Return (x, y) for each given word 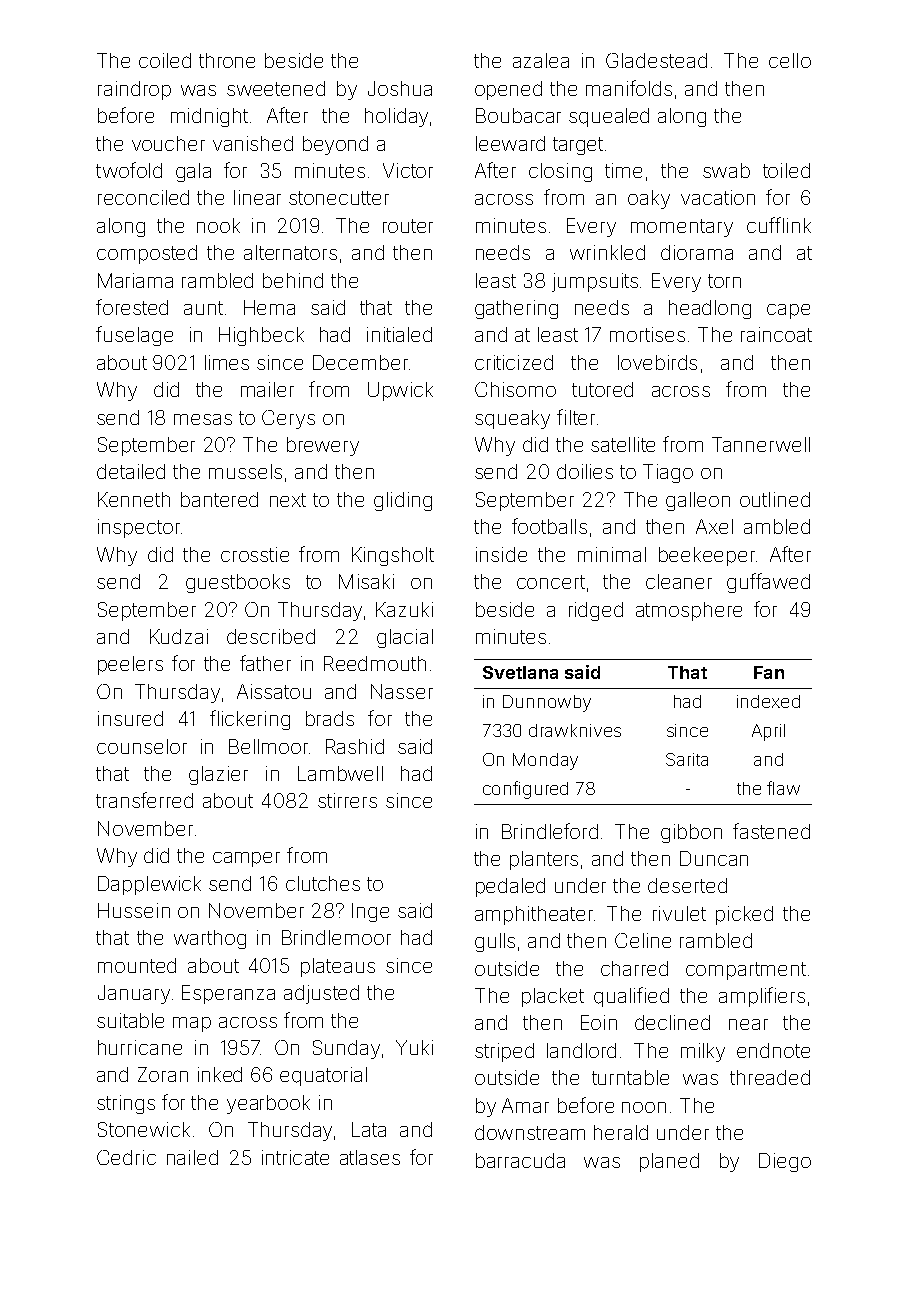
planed (669, 1162)
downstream (530, 1132)
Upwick (400, 391)
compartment (746, 971)
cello (790, 60)
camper (246, 859)
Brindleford (550, 831)
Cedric (126, 1157)
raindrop (134, 90)
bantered (219, 499)
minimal (612, 554)
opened (508, 90)
